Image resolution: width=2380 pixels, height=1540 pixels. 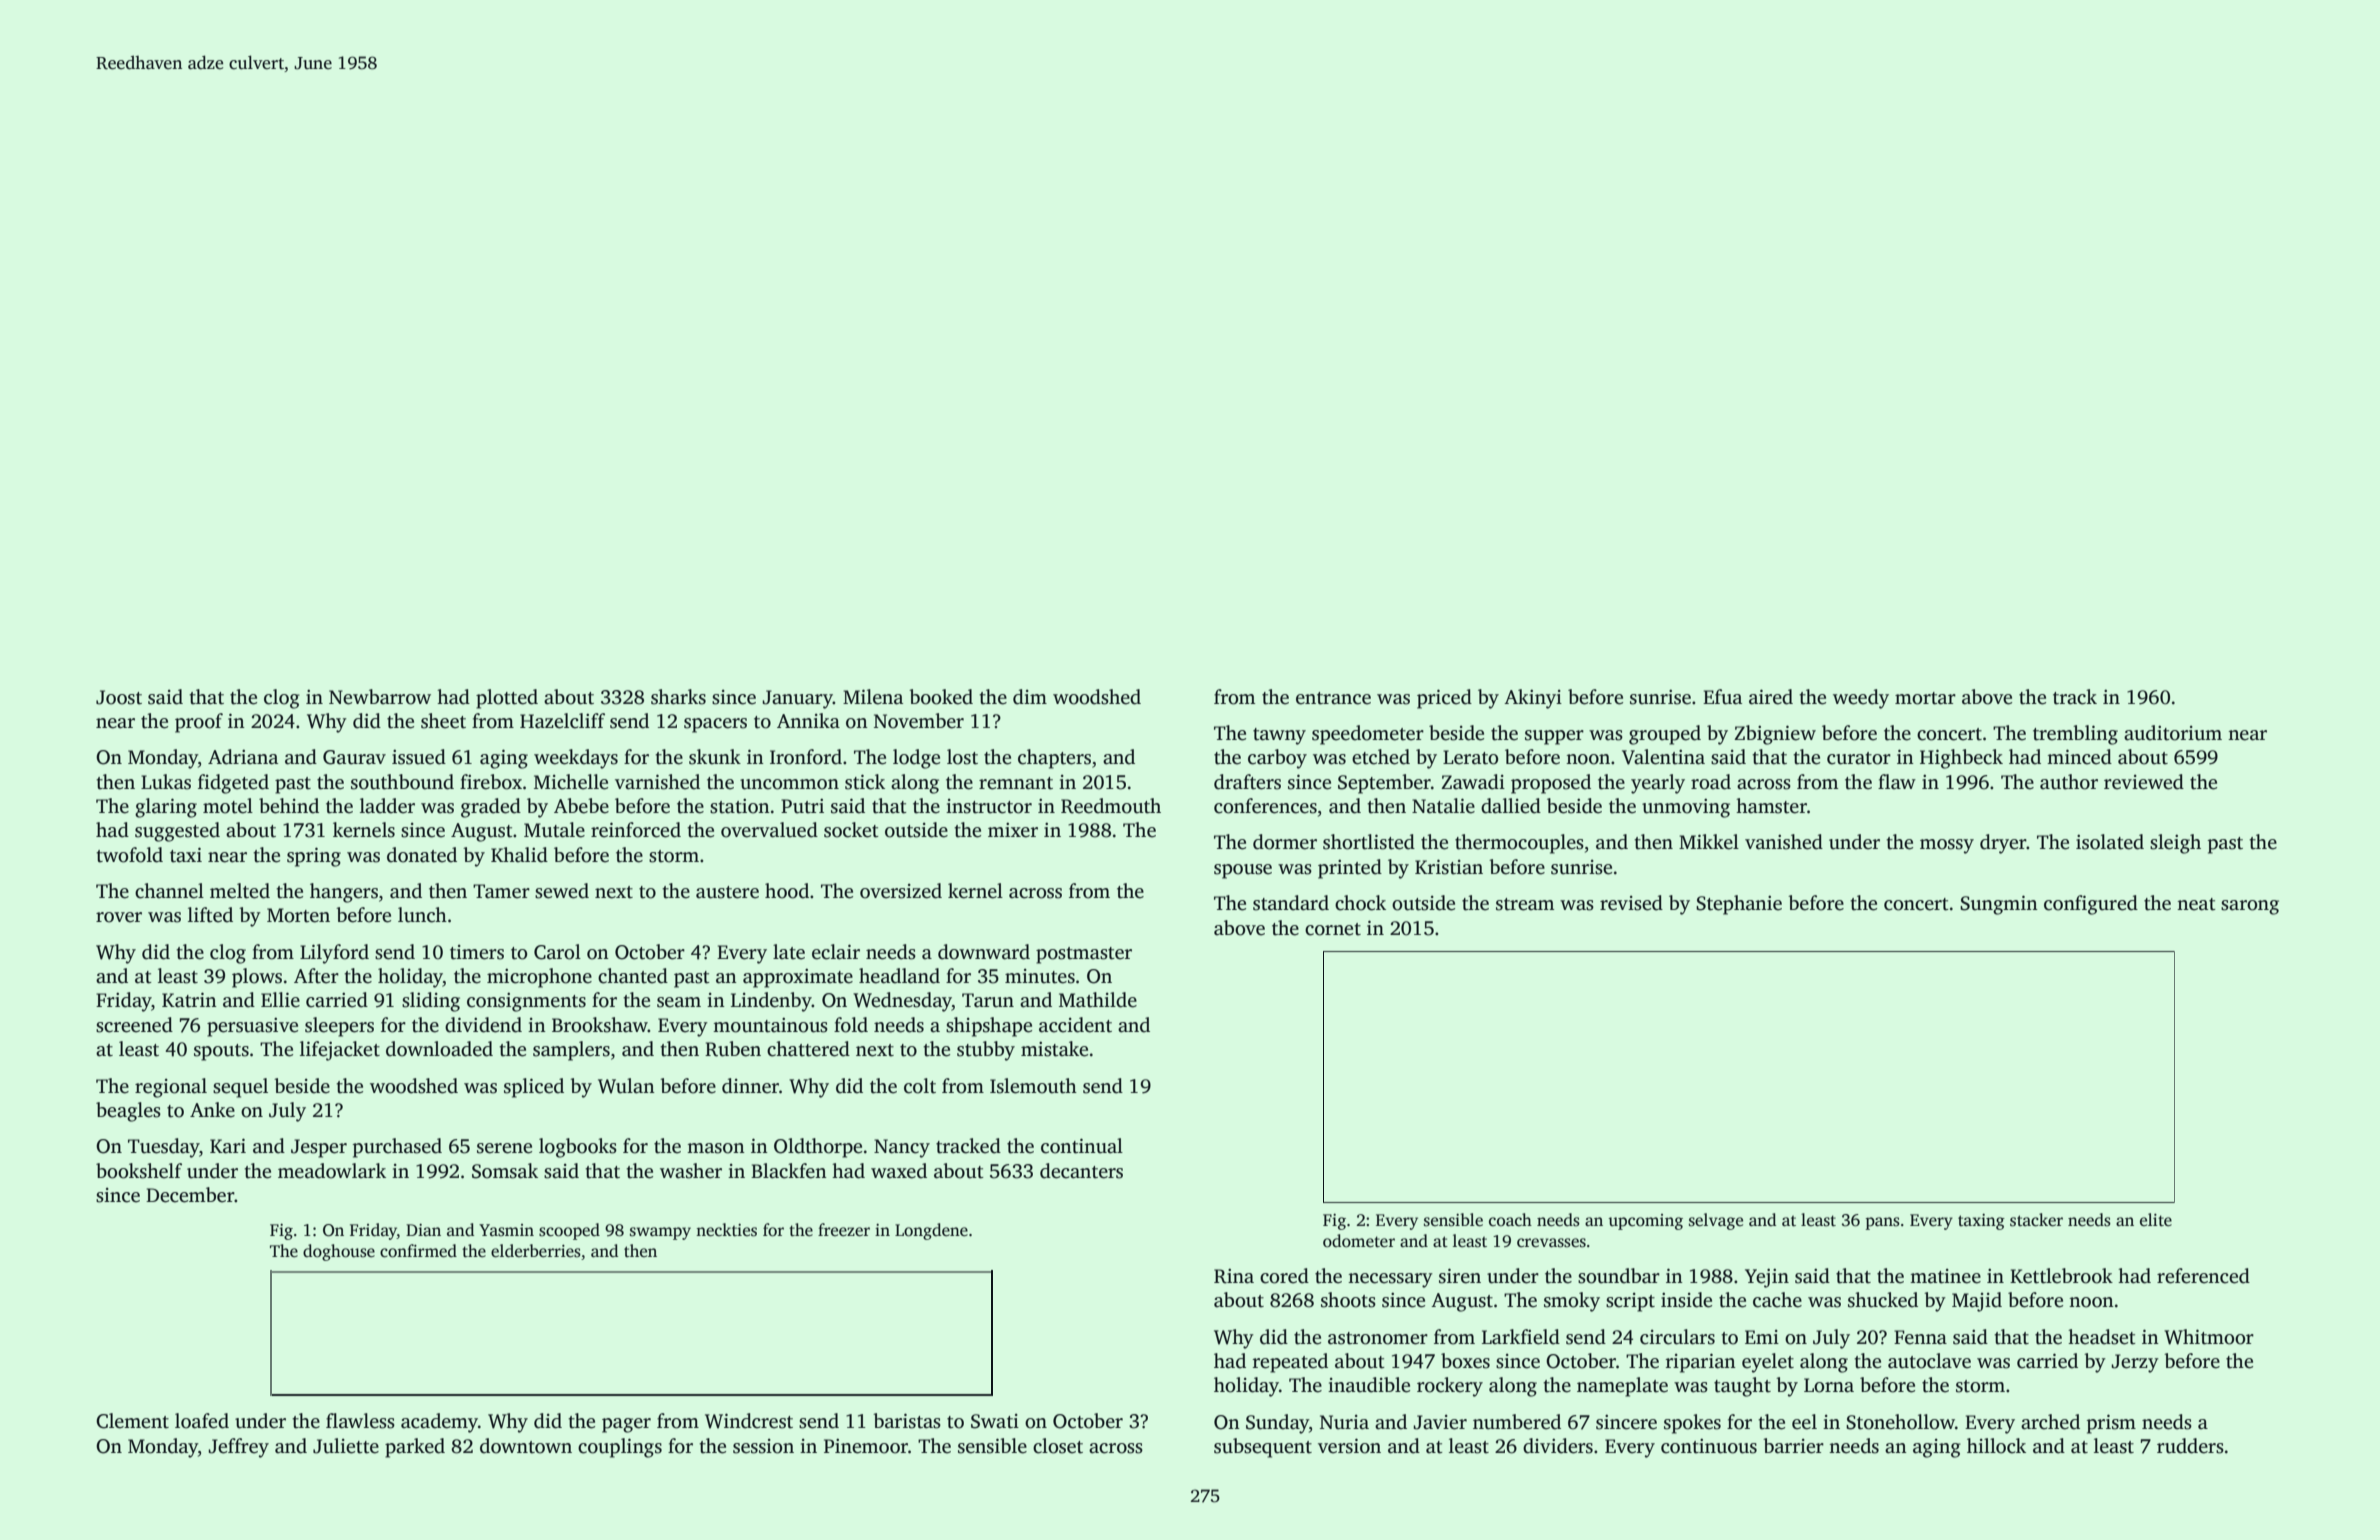 I want to click on rudders, so click(x=2190, y=1446).
